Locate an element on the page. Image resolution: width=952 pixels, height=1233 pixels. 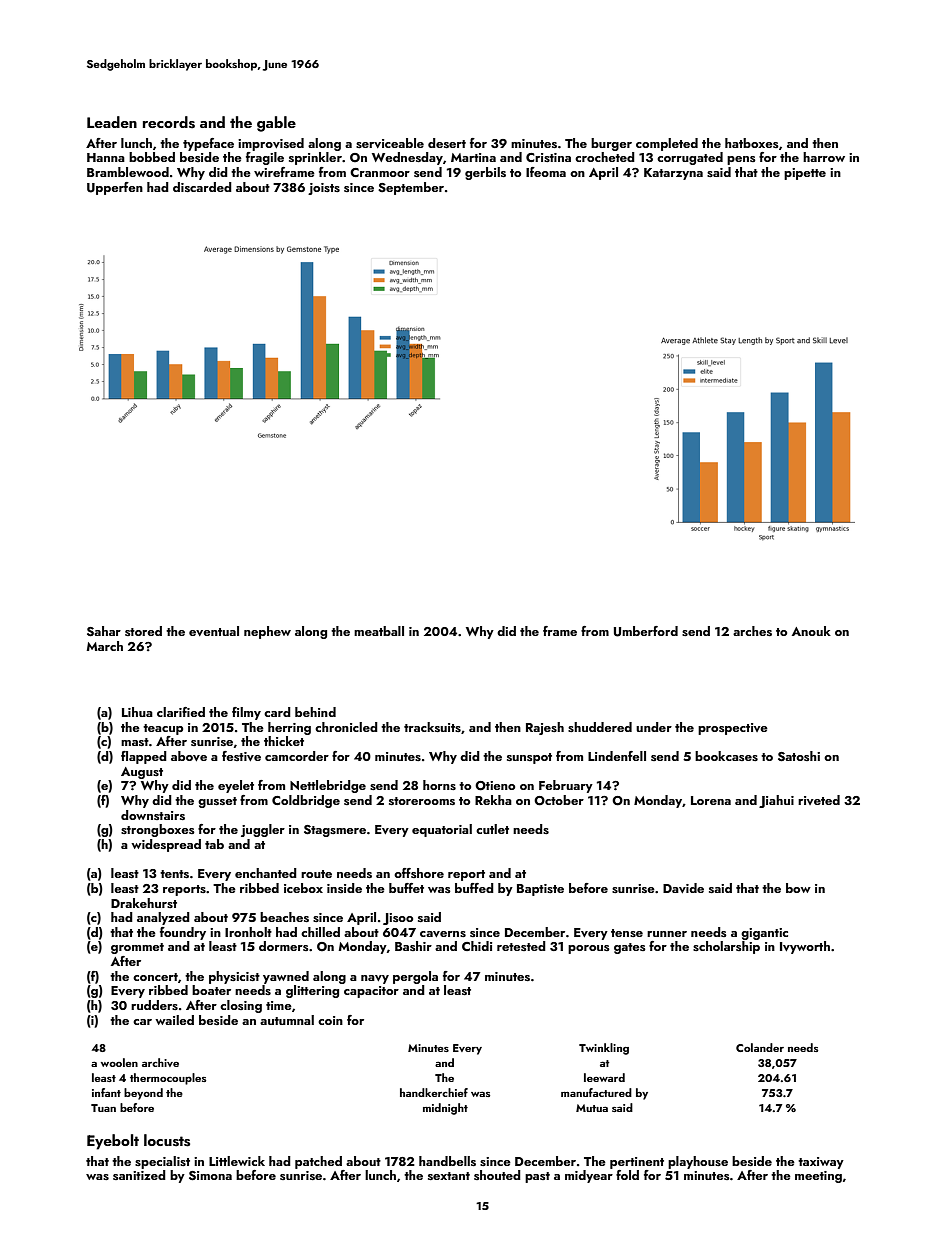
beyond is located at coordinates (143, 1094).
